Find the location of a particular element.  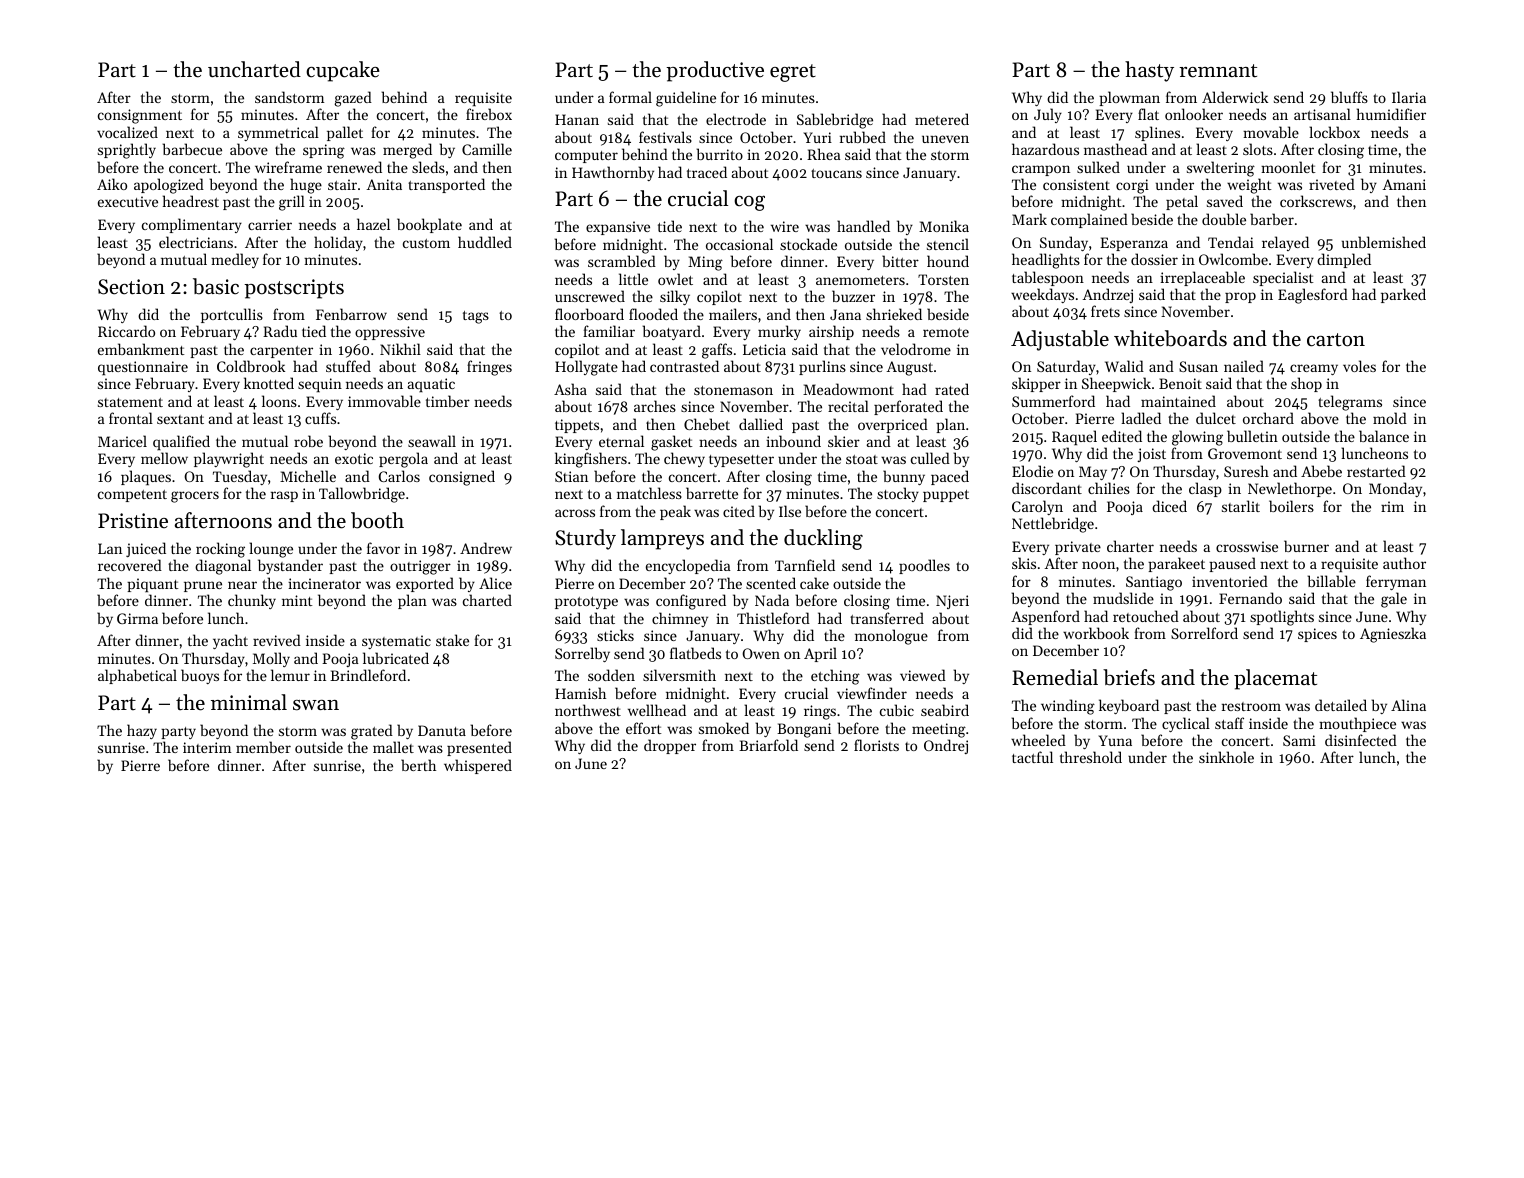

viewed is located at coordinates (923, 675).
